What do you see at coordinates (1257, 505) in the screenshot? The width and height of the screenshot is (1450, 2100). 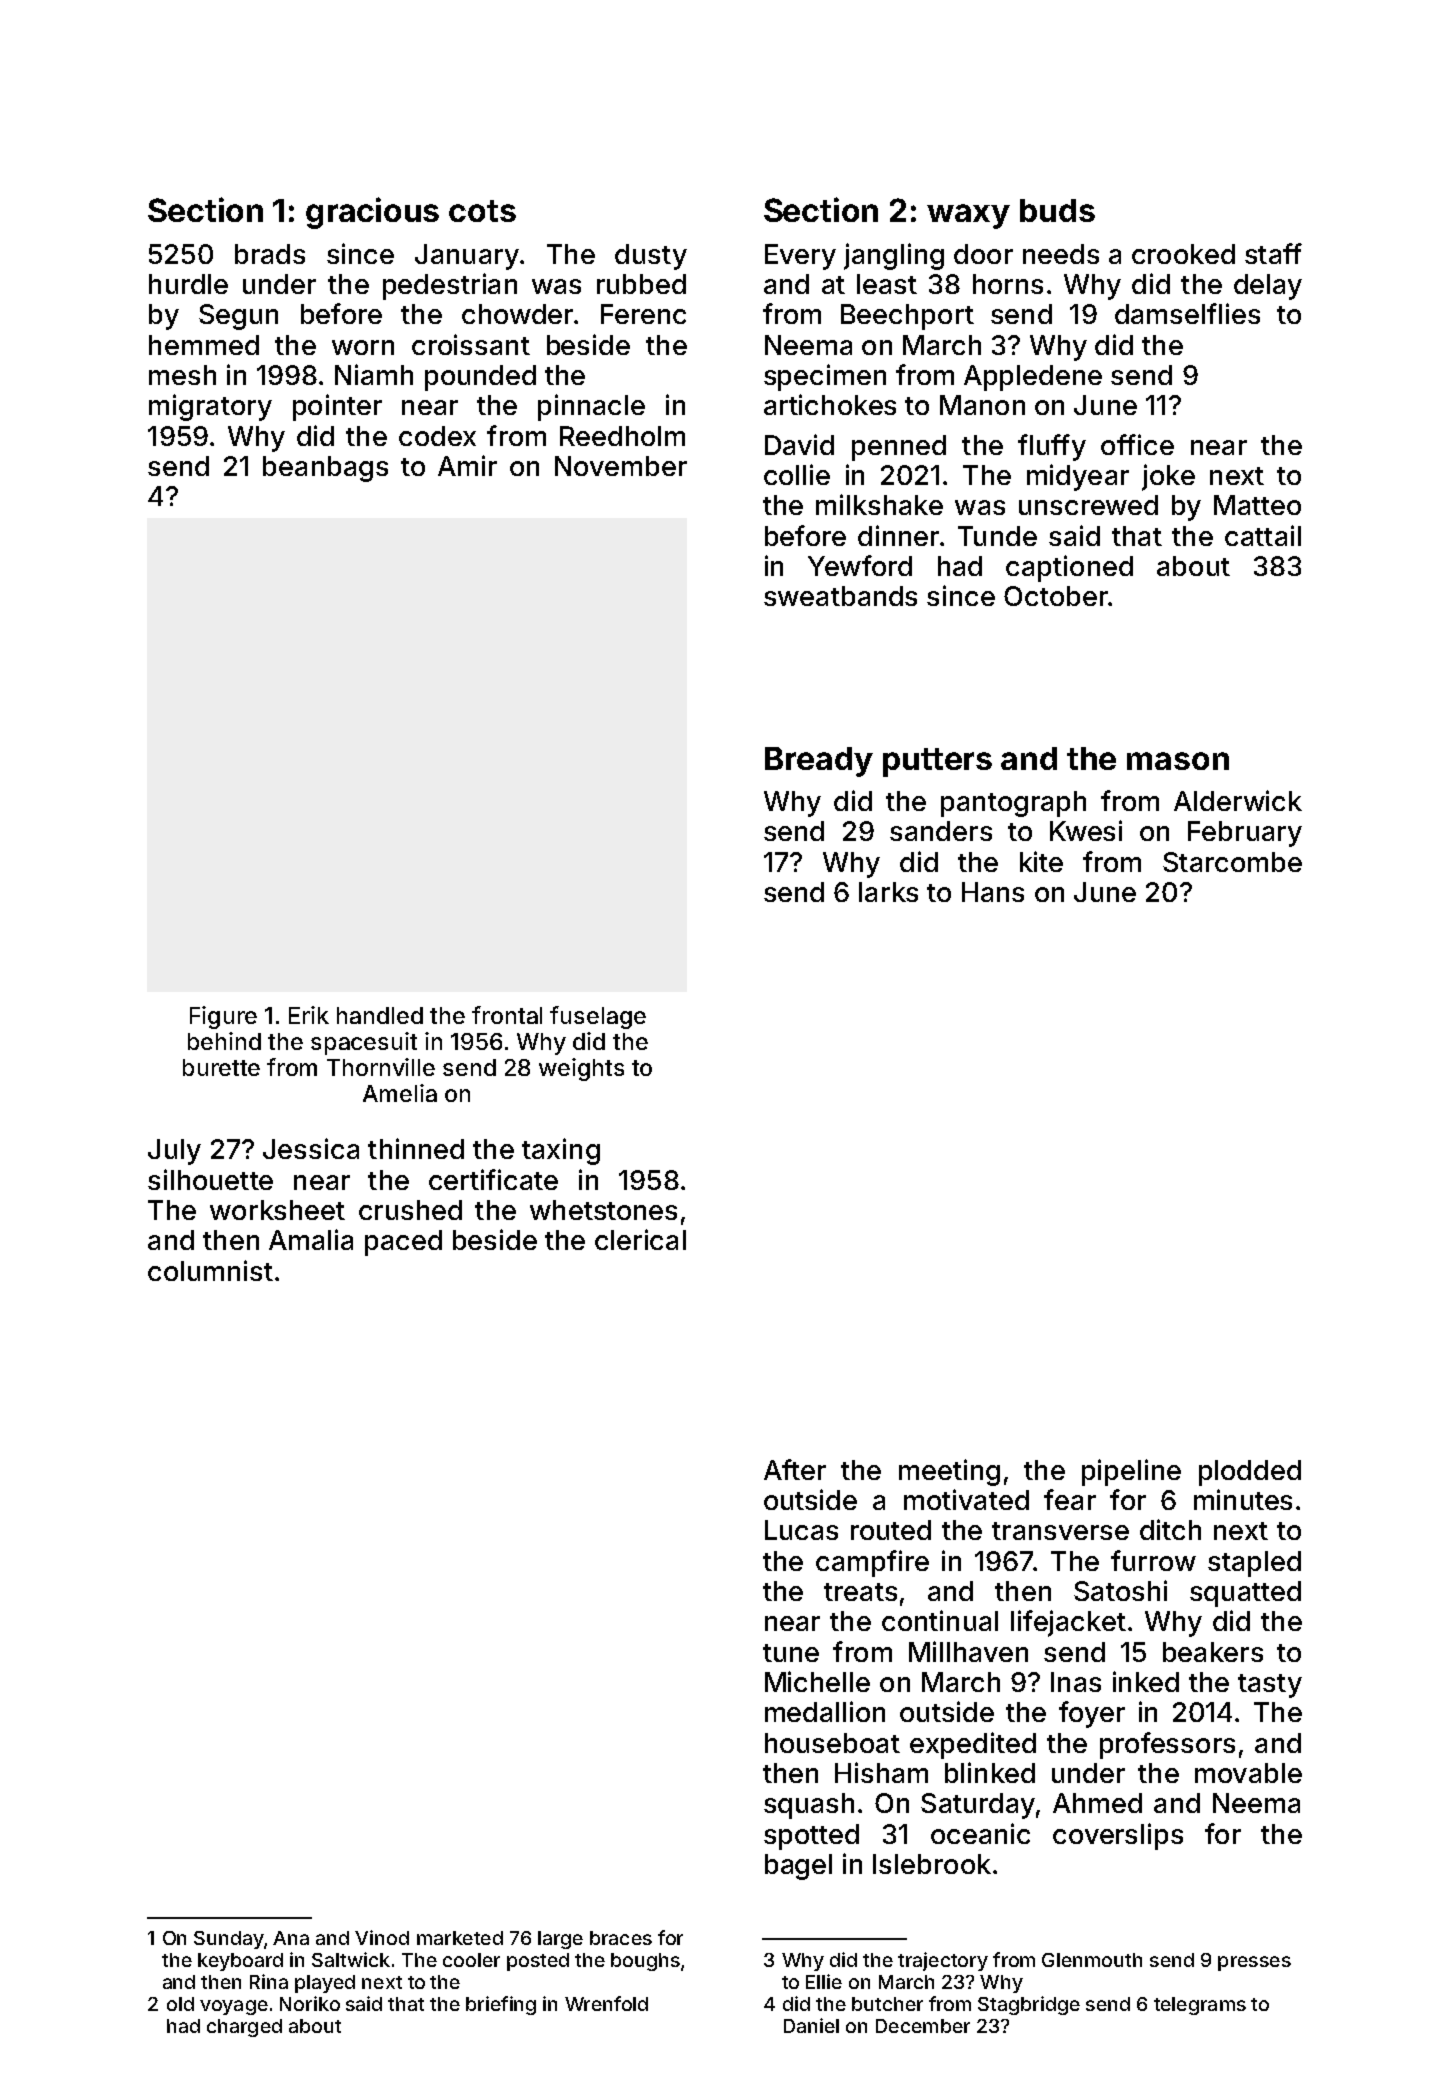 I see `Matteo` at bounding box center [1257, 505].
